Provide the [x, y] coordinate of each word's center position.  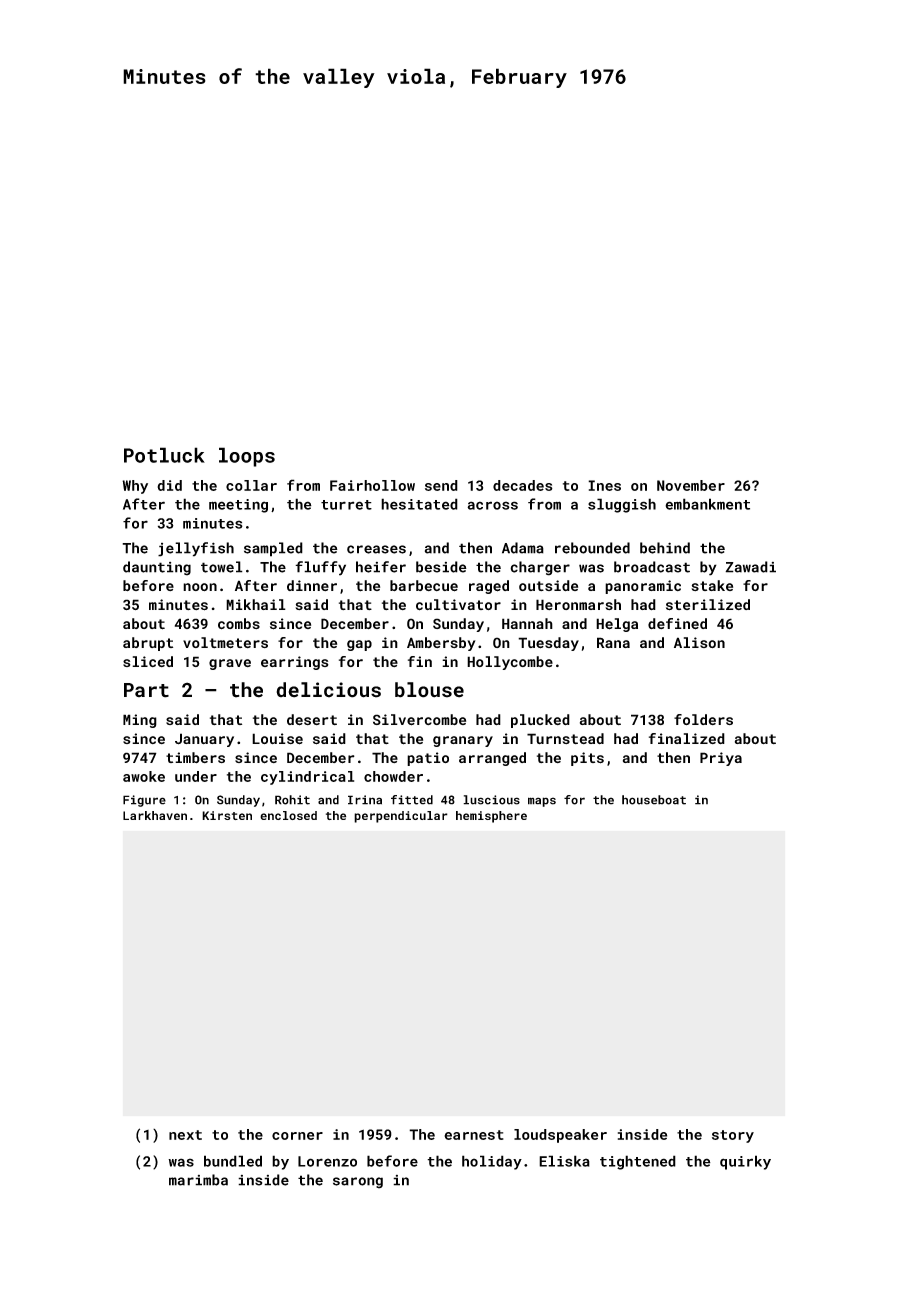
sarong [358, 1183]
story [733, 1136]
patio [428, 759]
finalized [687, 738]
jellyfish [196, 549]
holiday [492, 1162]
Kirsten [227, 815]
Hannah [527, 623]
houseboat [654, 800]
